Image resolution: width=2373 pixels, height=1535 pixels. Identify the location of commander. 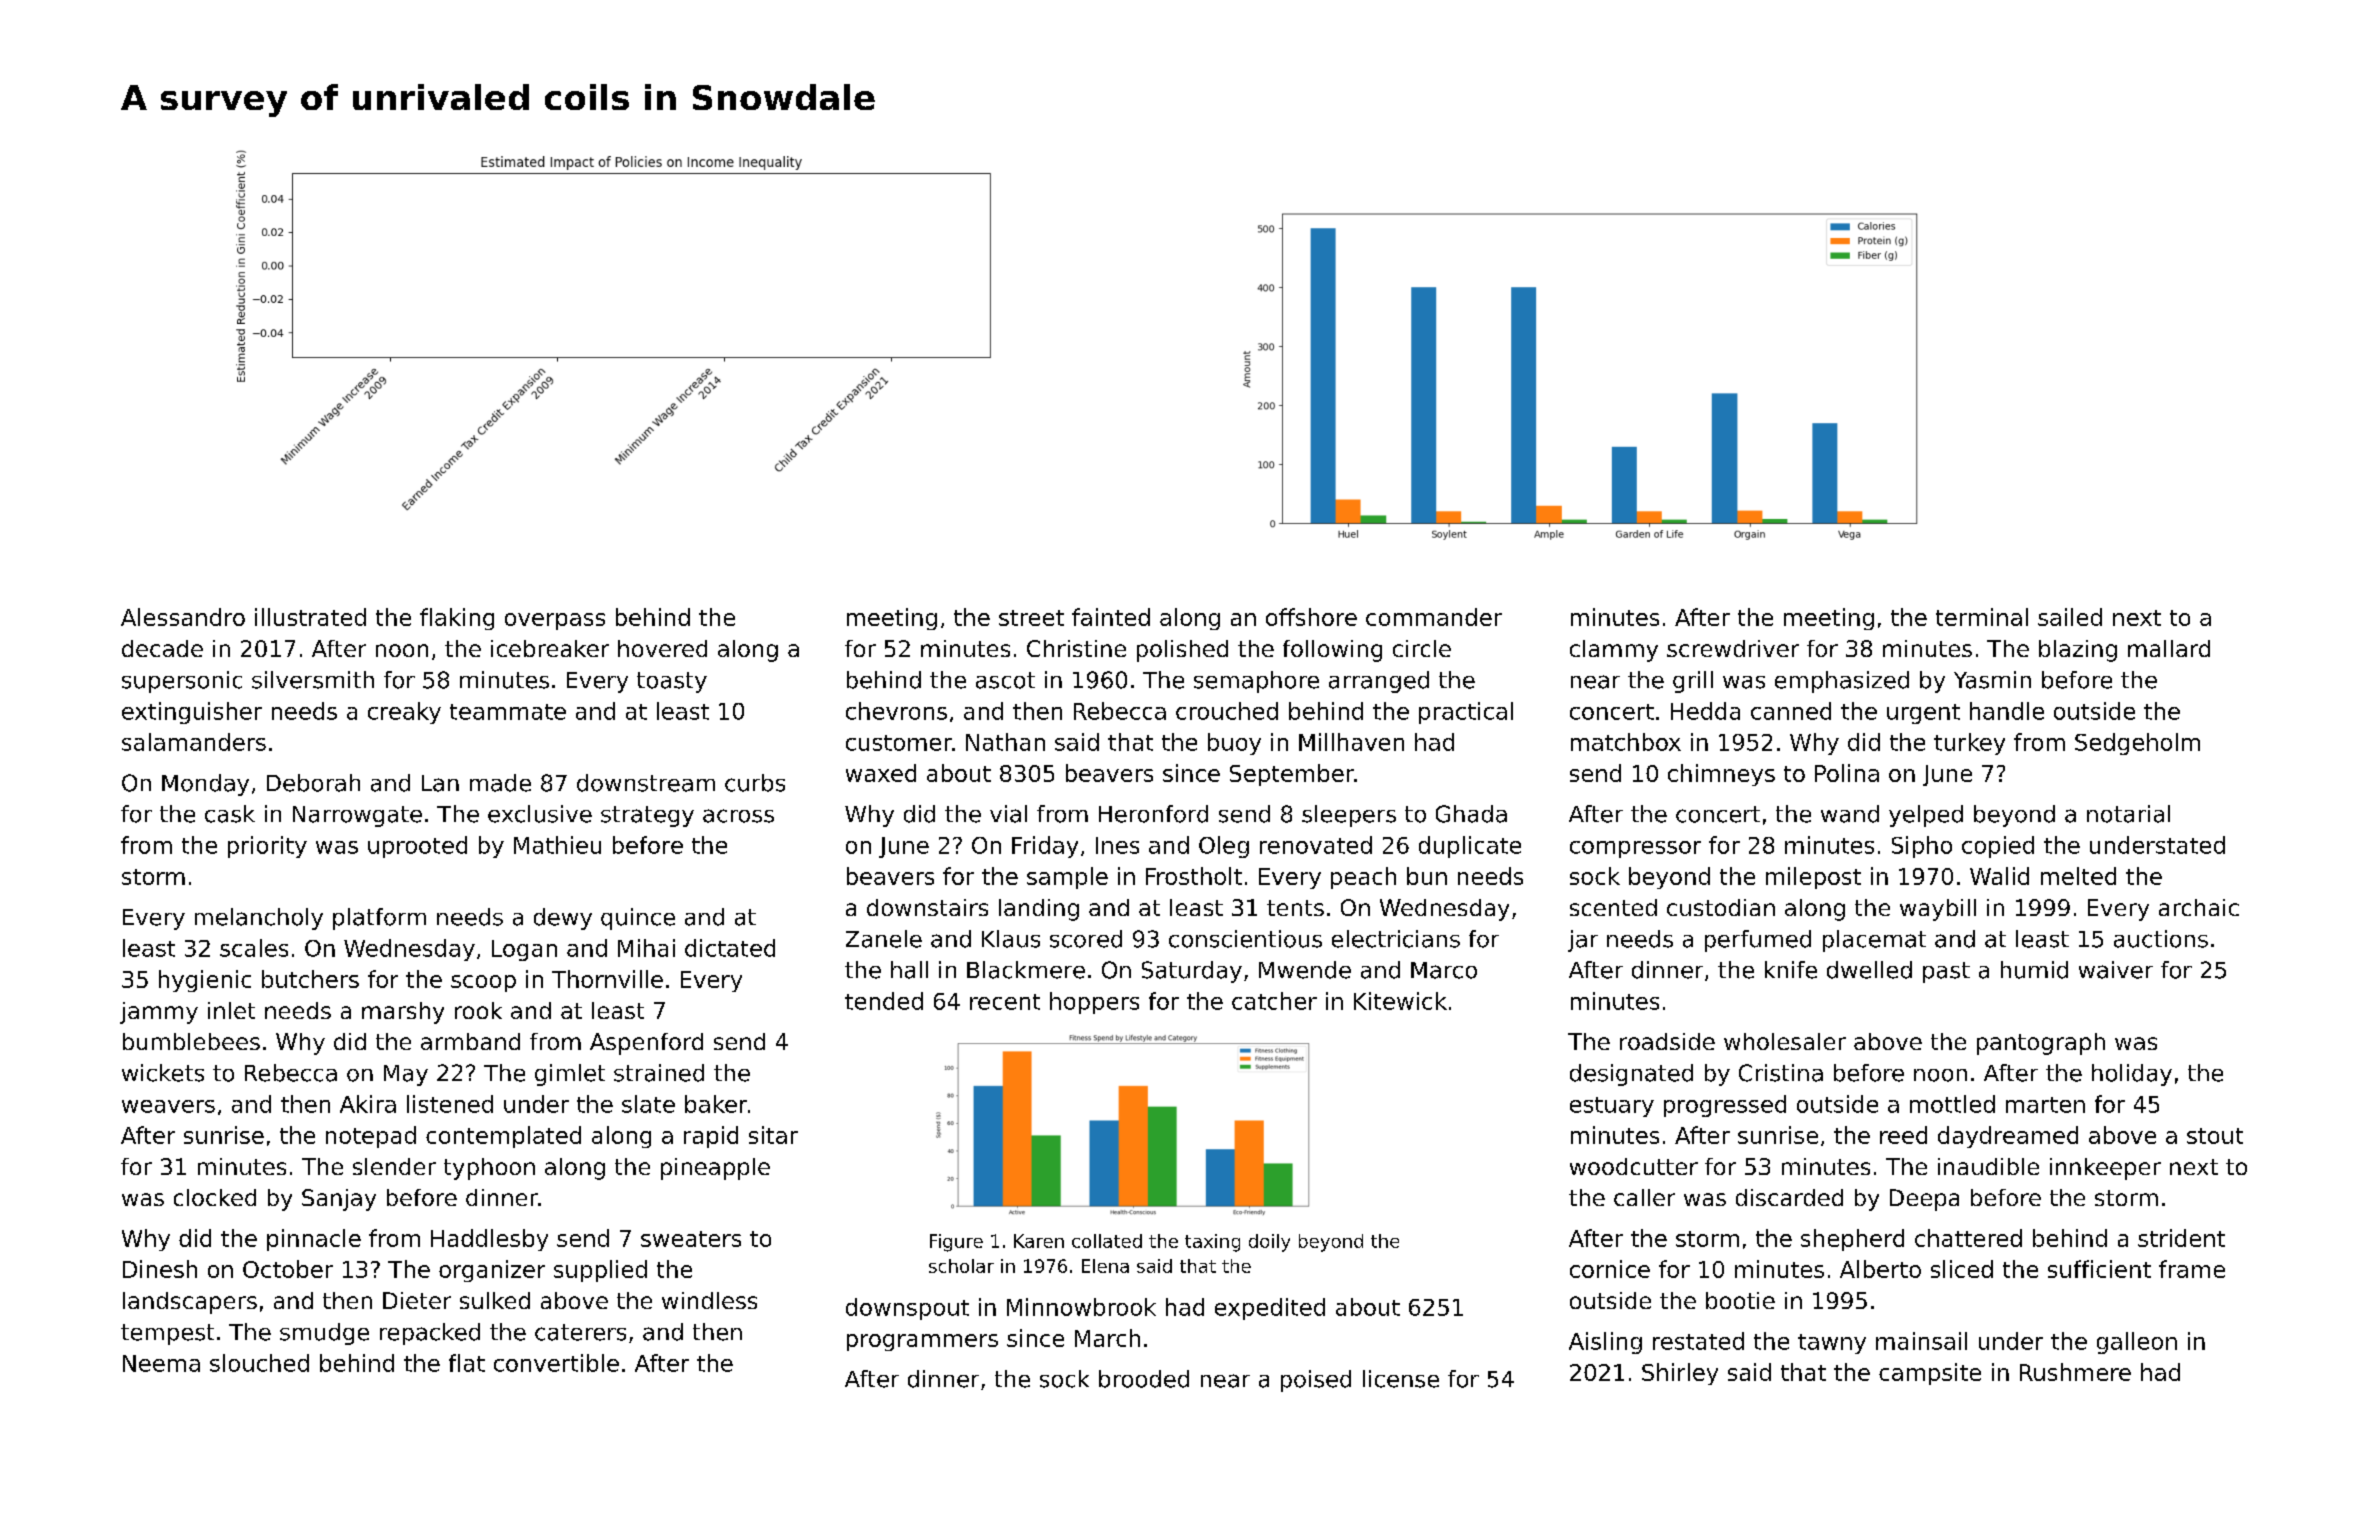
(1434, 617).
